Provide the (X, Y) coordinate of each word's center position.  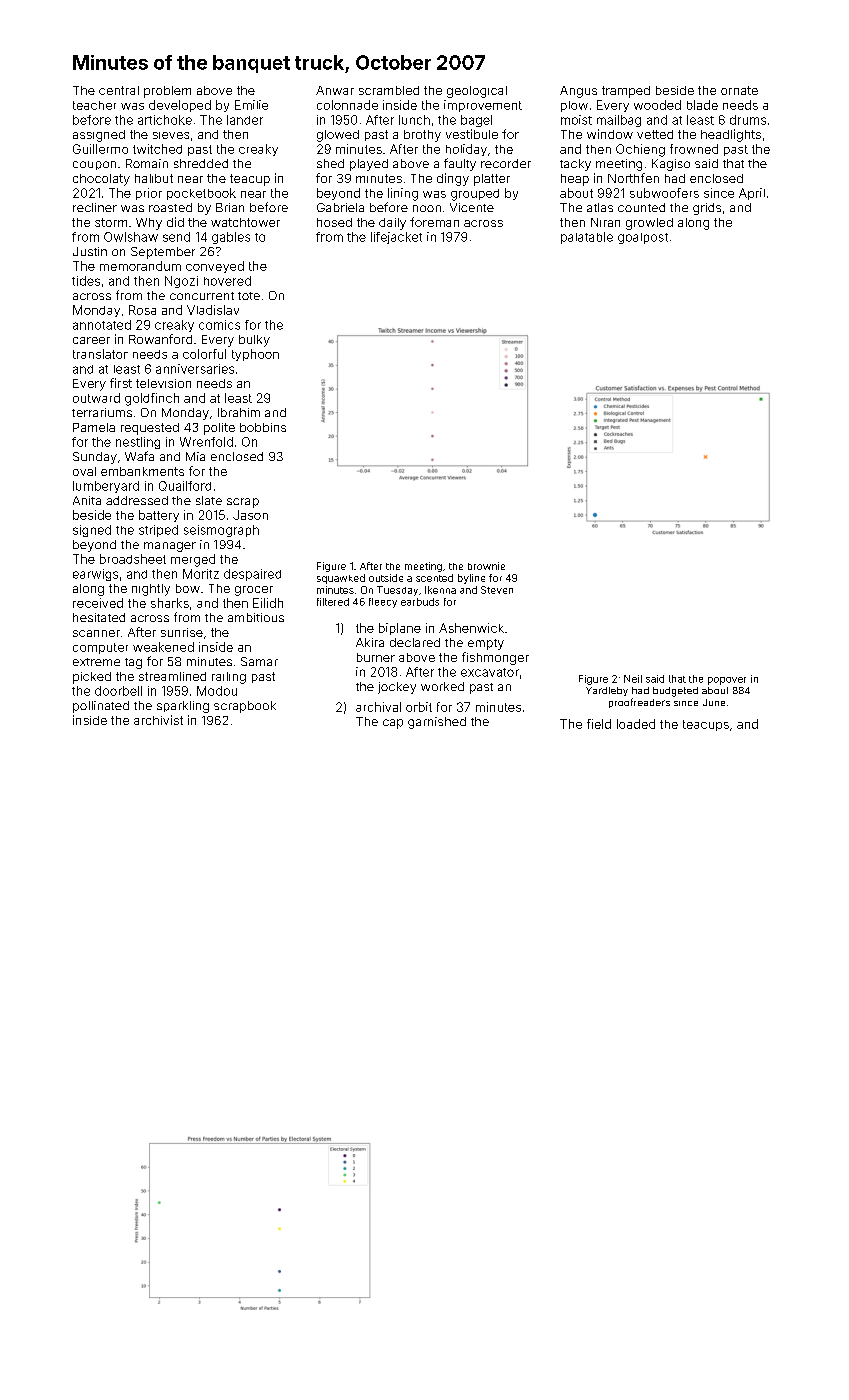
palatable (587, 238)
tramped (626, 92)
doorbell (118, 691)
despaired (252, 575)
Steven (497, 590)
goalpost (643, 238)
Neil (633, 679)
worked (442, 686)
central (119, 90)
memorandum (140, 266)
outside (386, 578)
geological (477, 92)
